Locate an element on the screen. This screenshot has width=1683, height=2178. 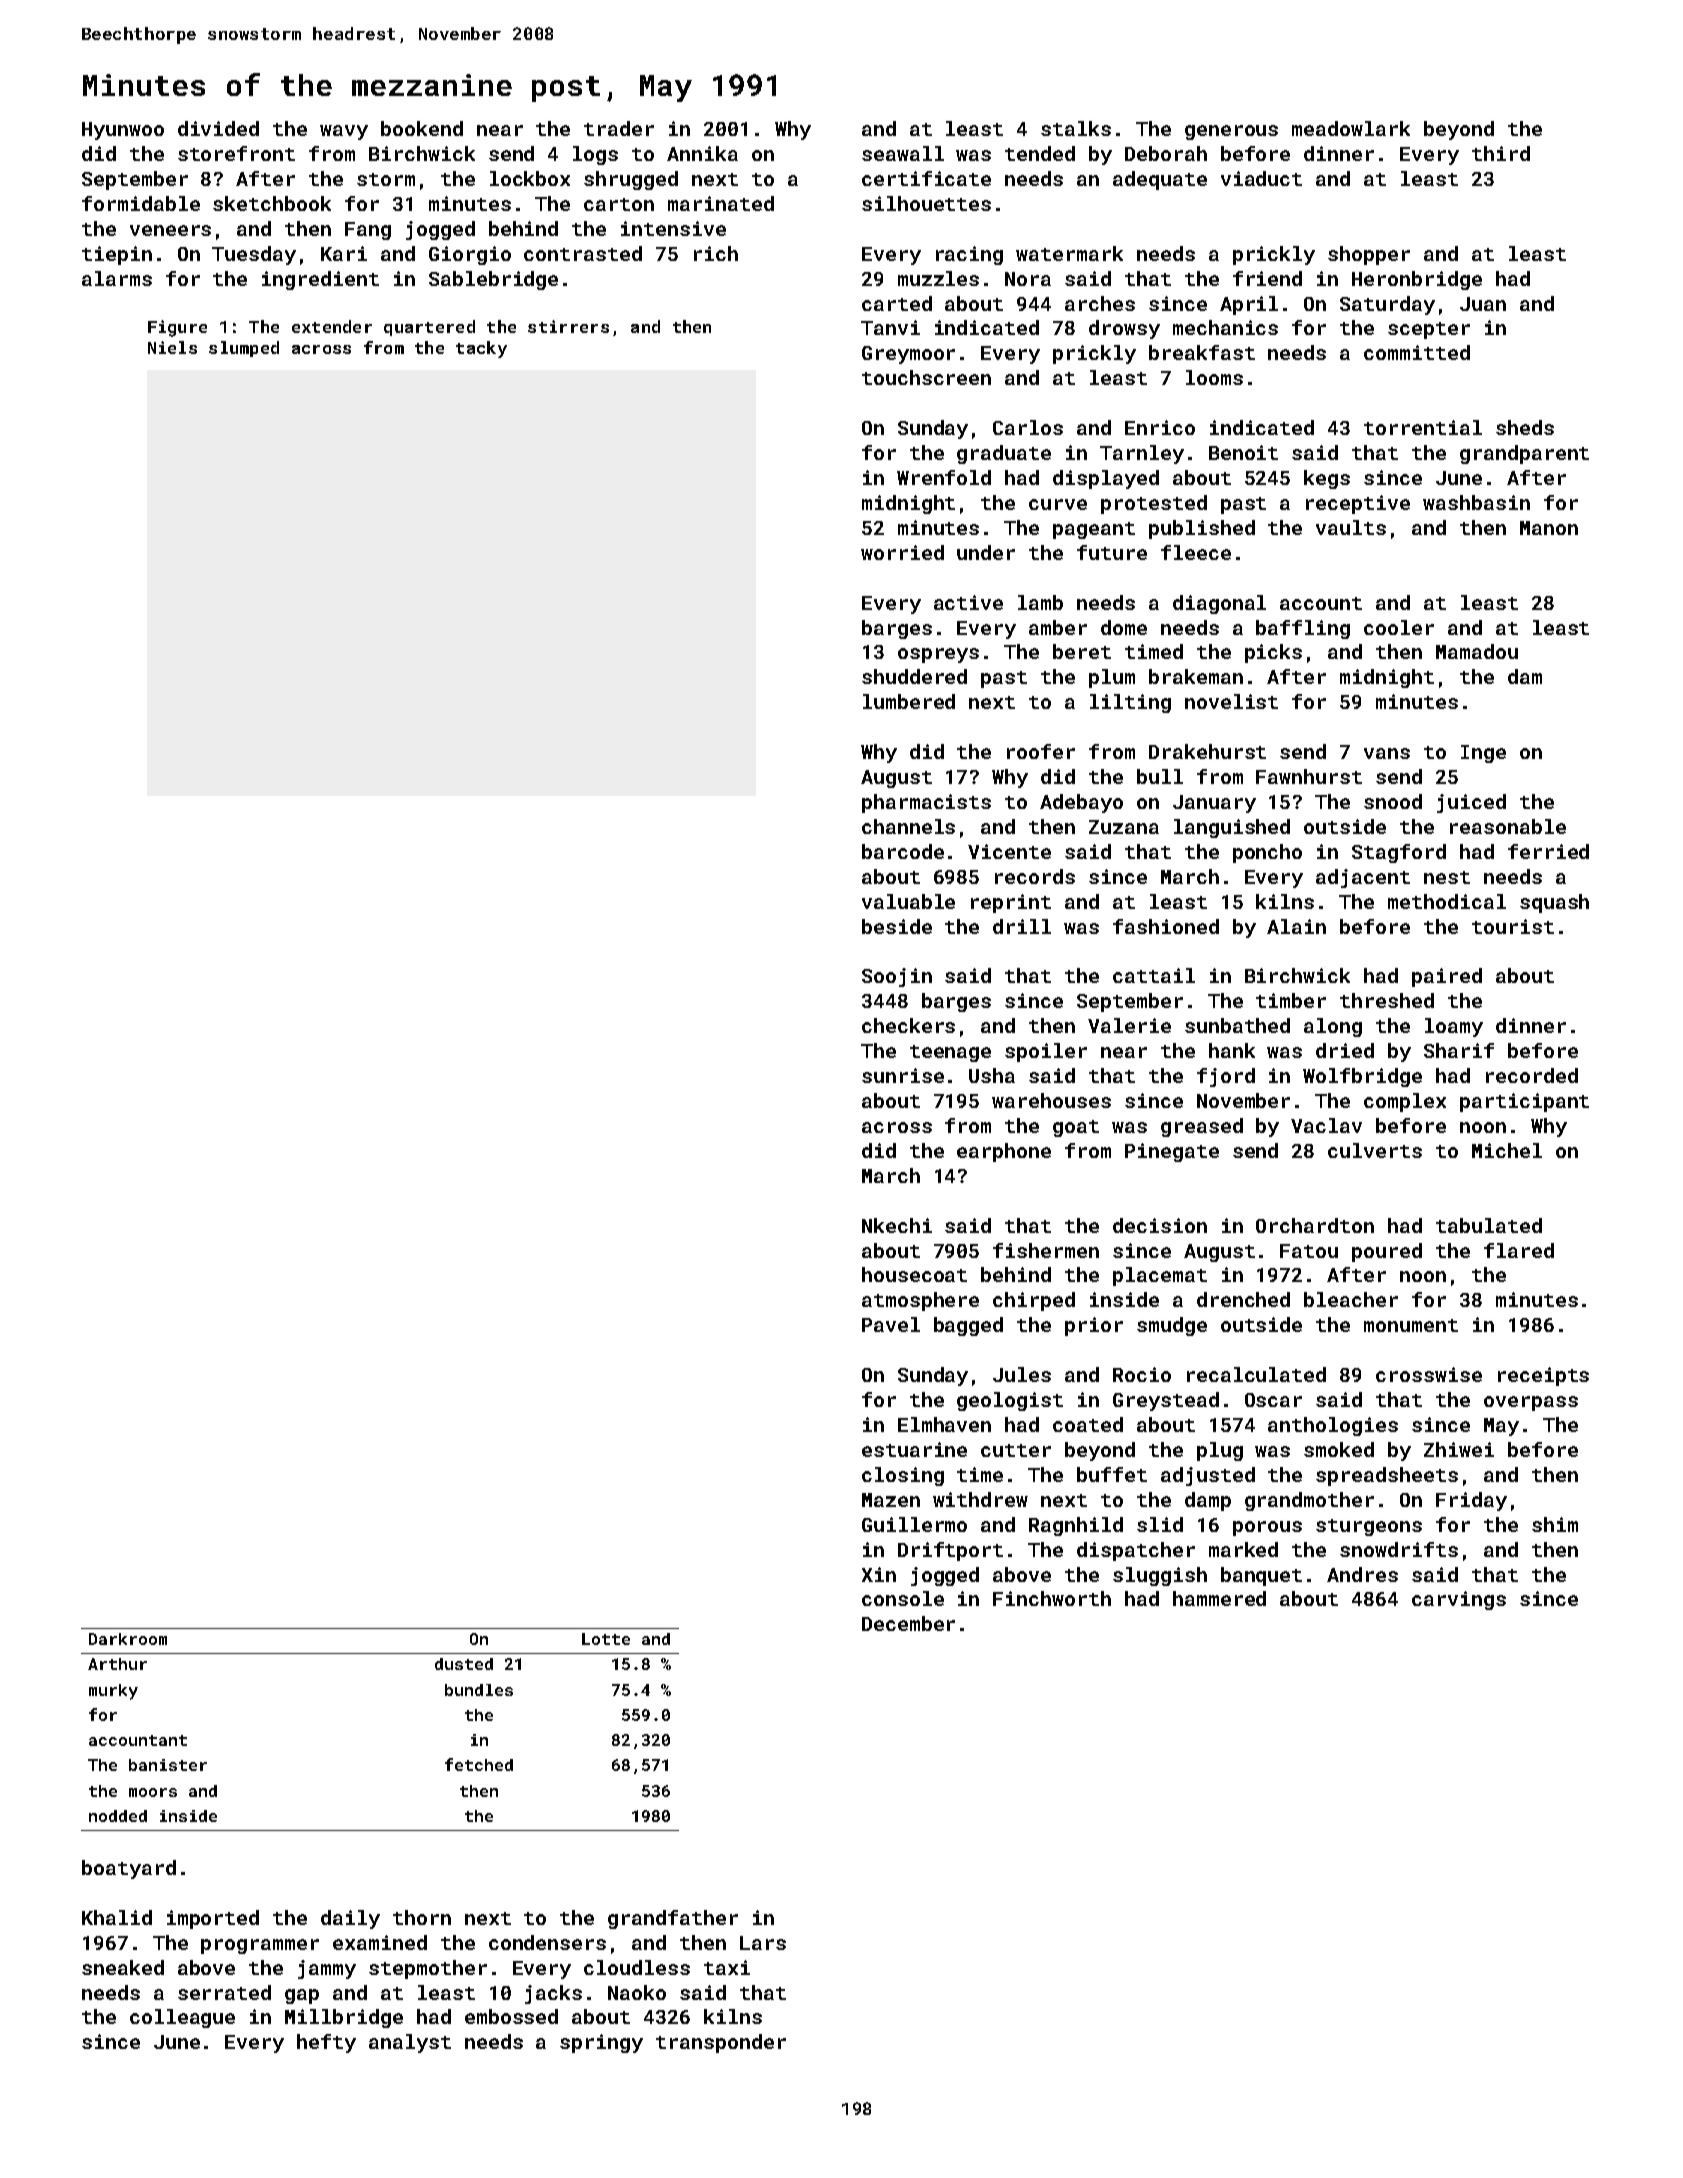
picks is located at coordinates (1273, 653).
